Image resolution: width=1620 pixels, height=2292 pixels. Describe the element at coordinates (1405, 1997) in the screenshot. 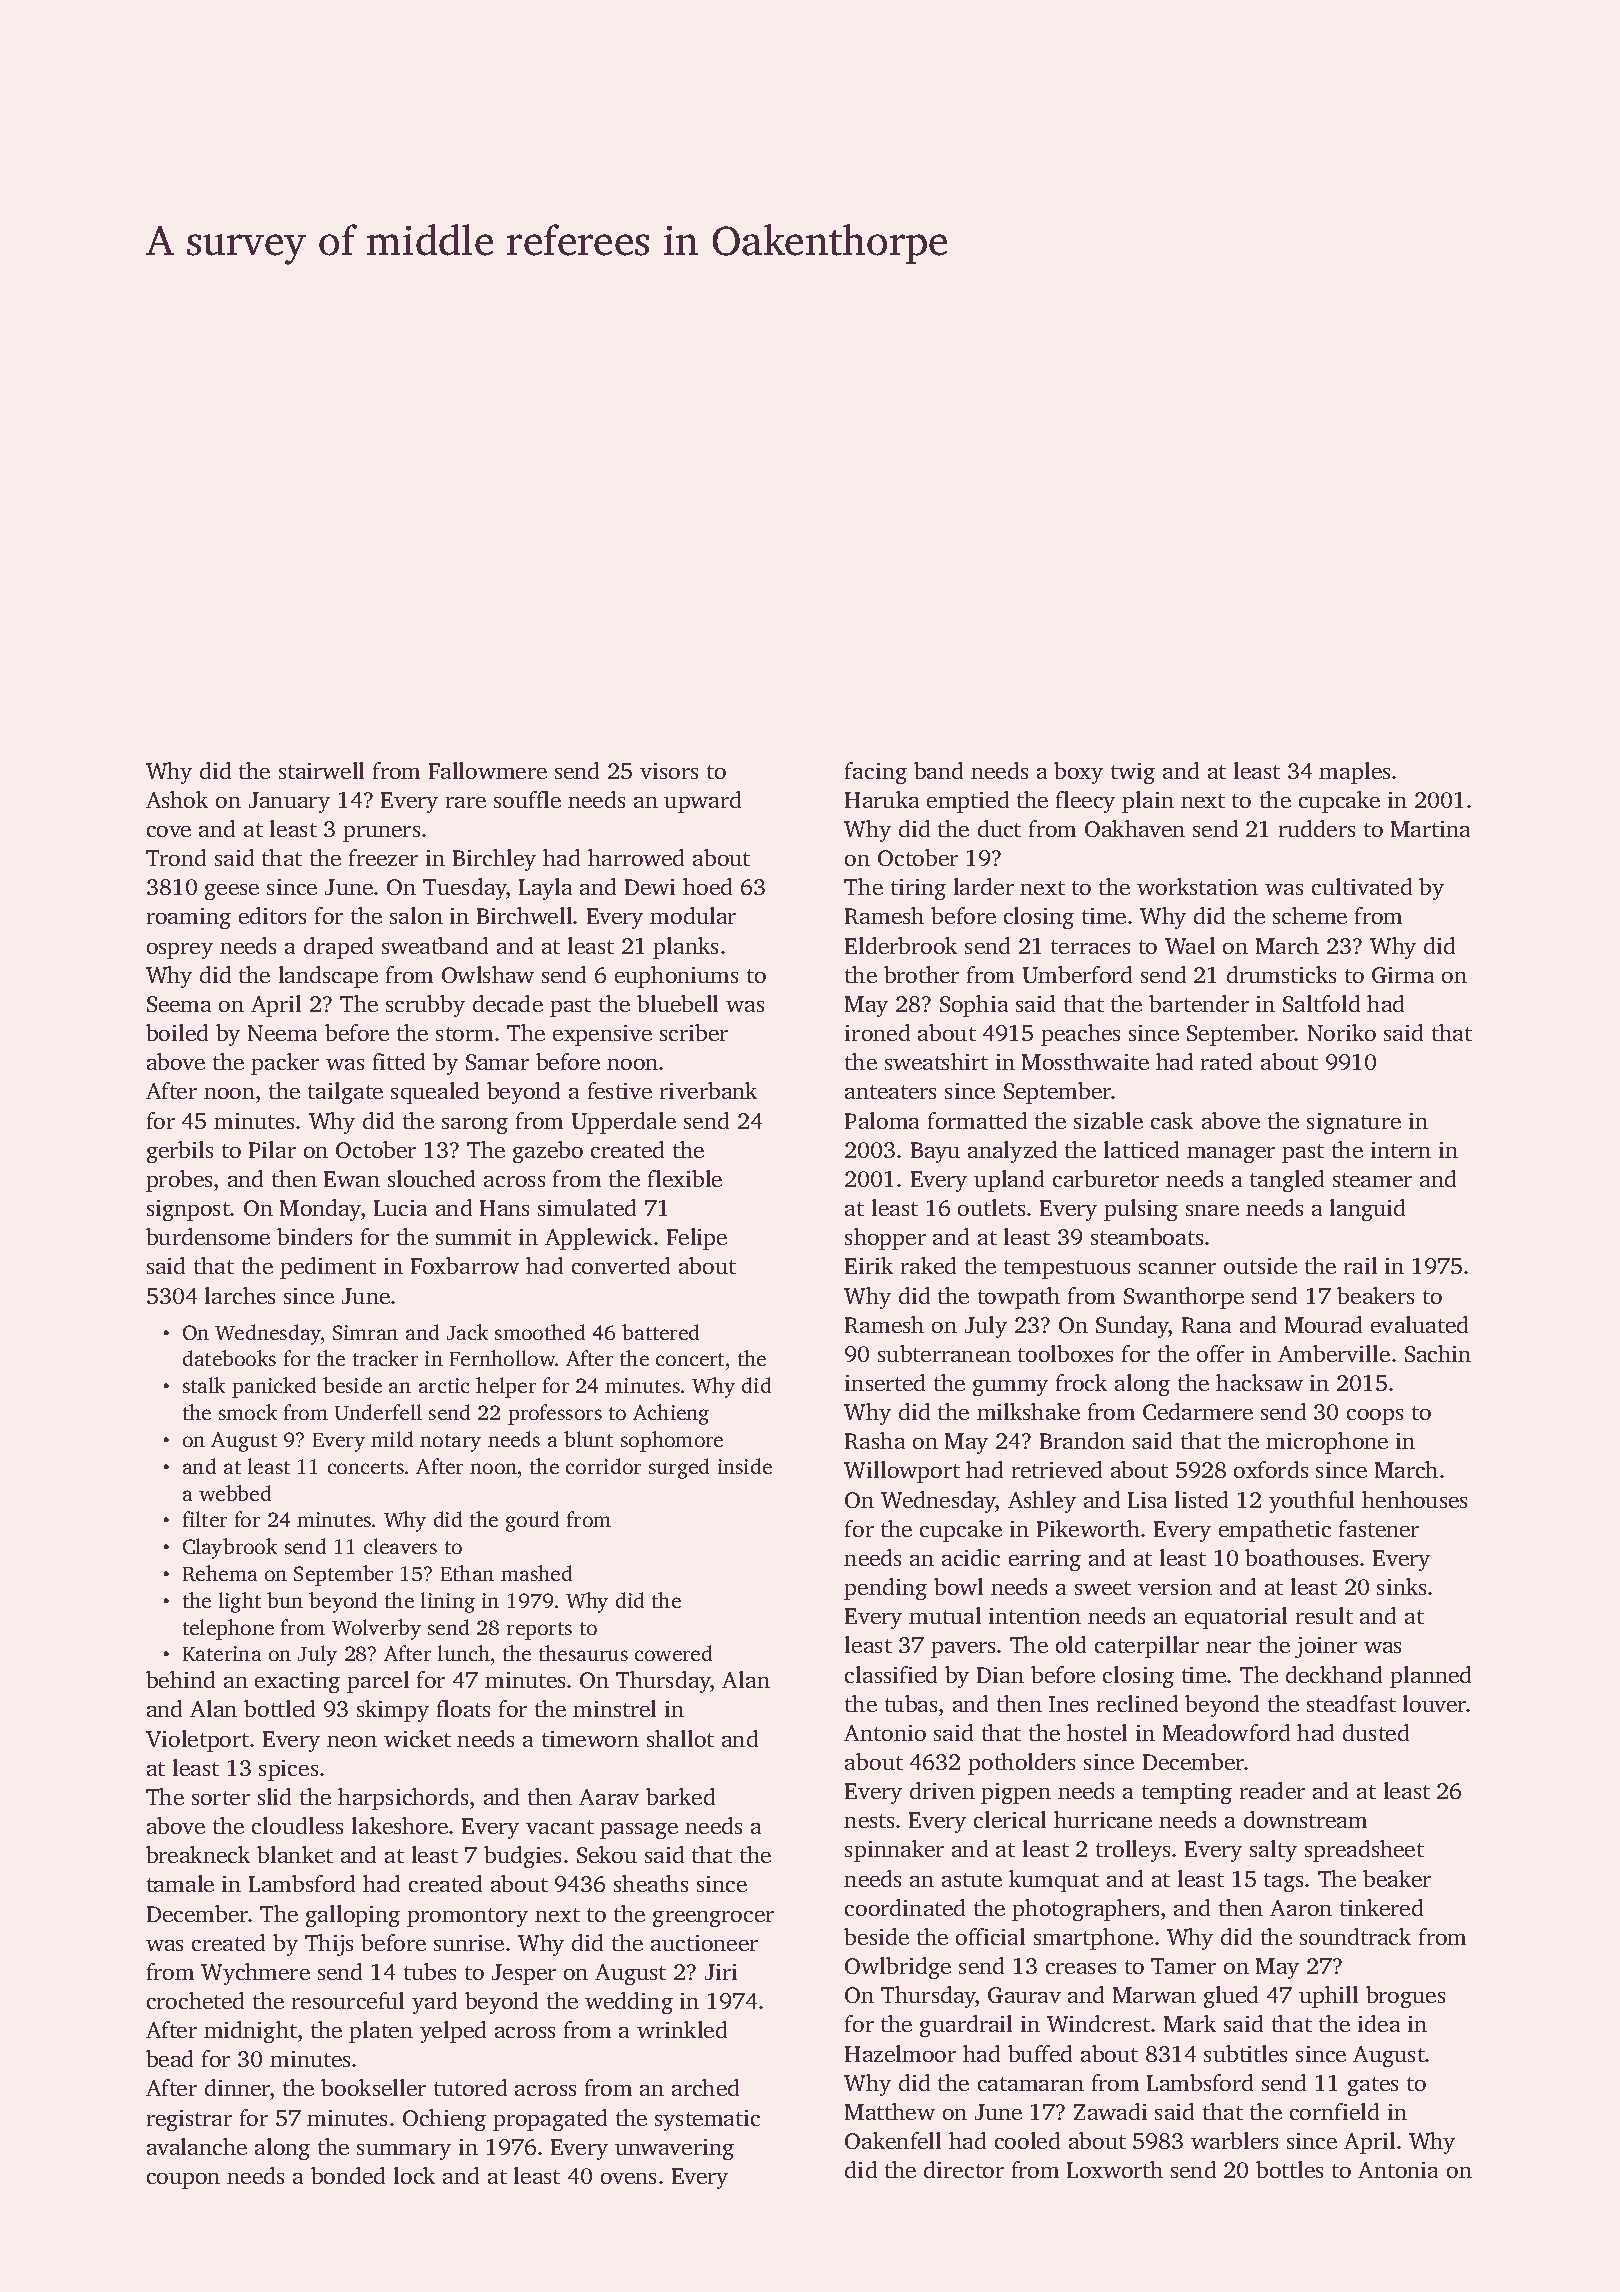

I see `brogues` at that location.
